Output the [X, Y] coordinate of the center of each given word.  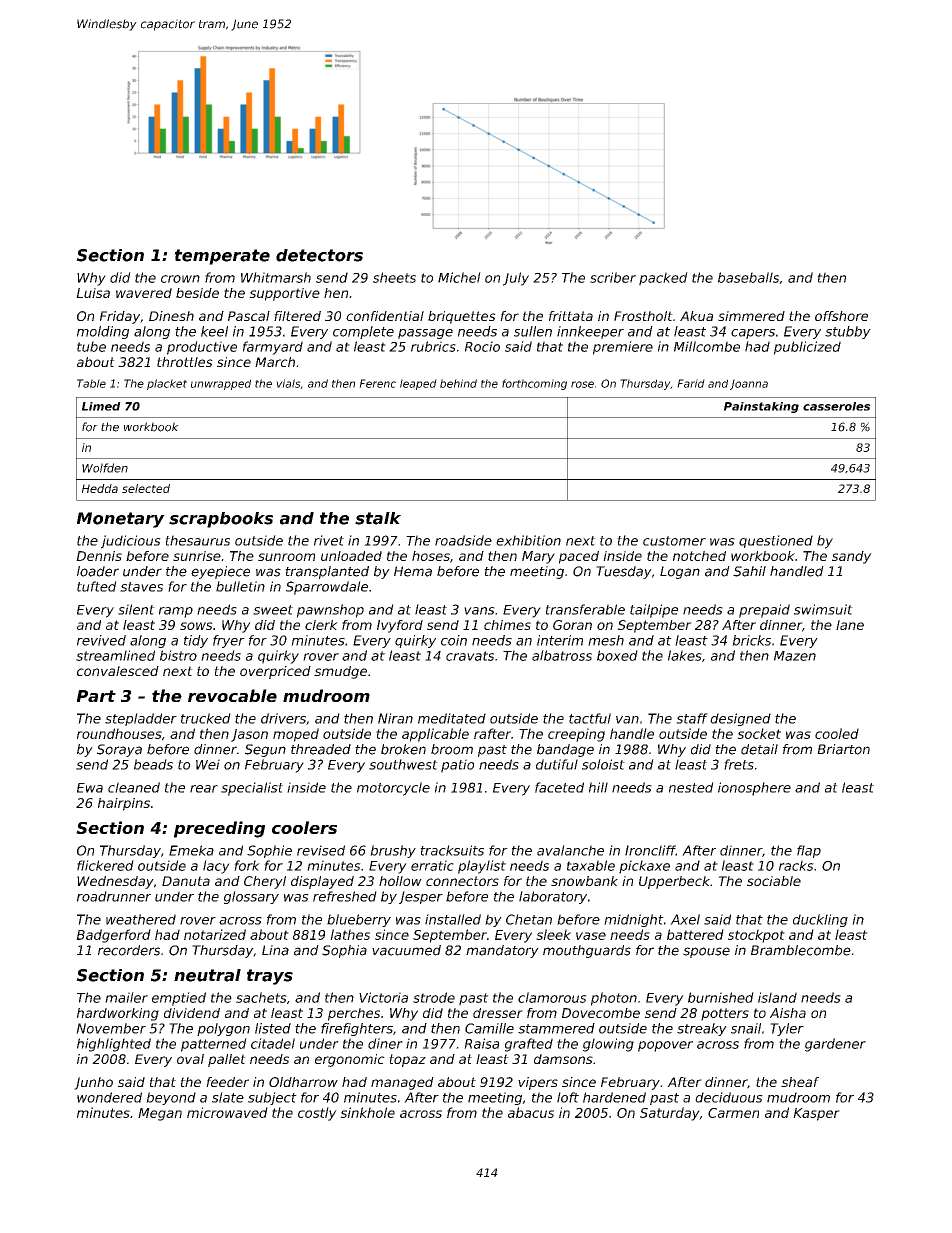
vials [288, 383]
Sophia [344, 951]
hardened [614, 1097]
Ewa [90, 788]
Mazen [795, 656]
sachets [261, 997]
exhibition [528, 540]
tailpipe [654, 611]
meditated [452, 718]
